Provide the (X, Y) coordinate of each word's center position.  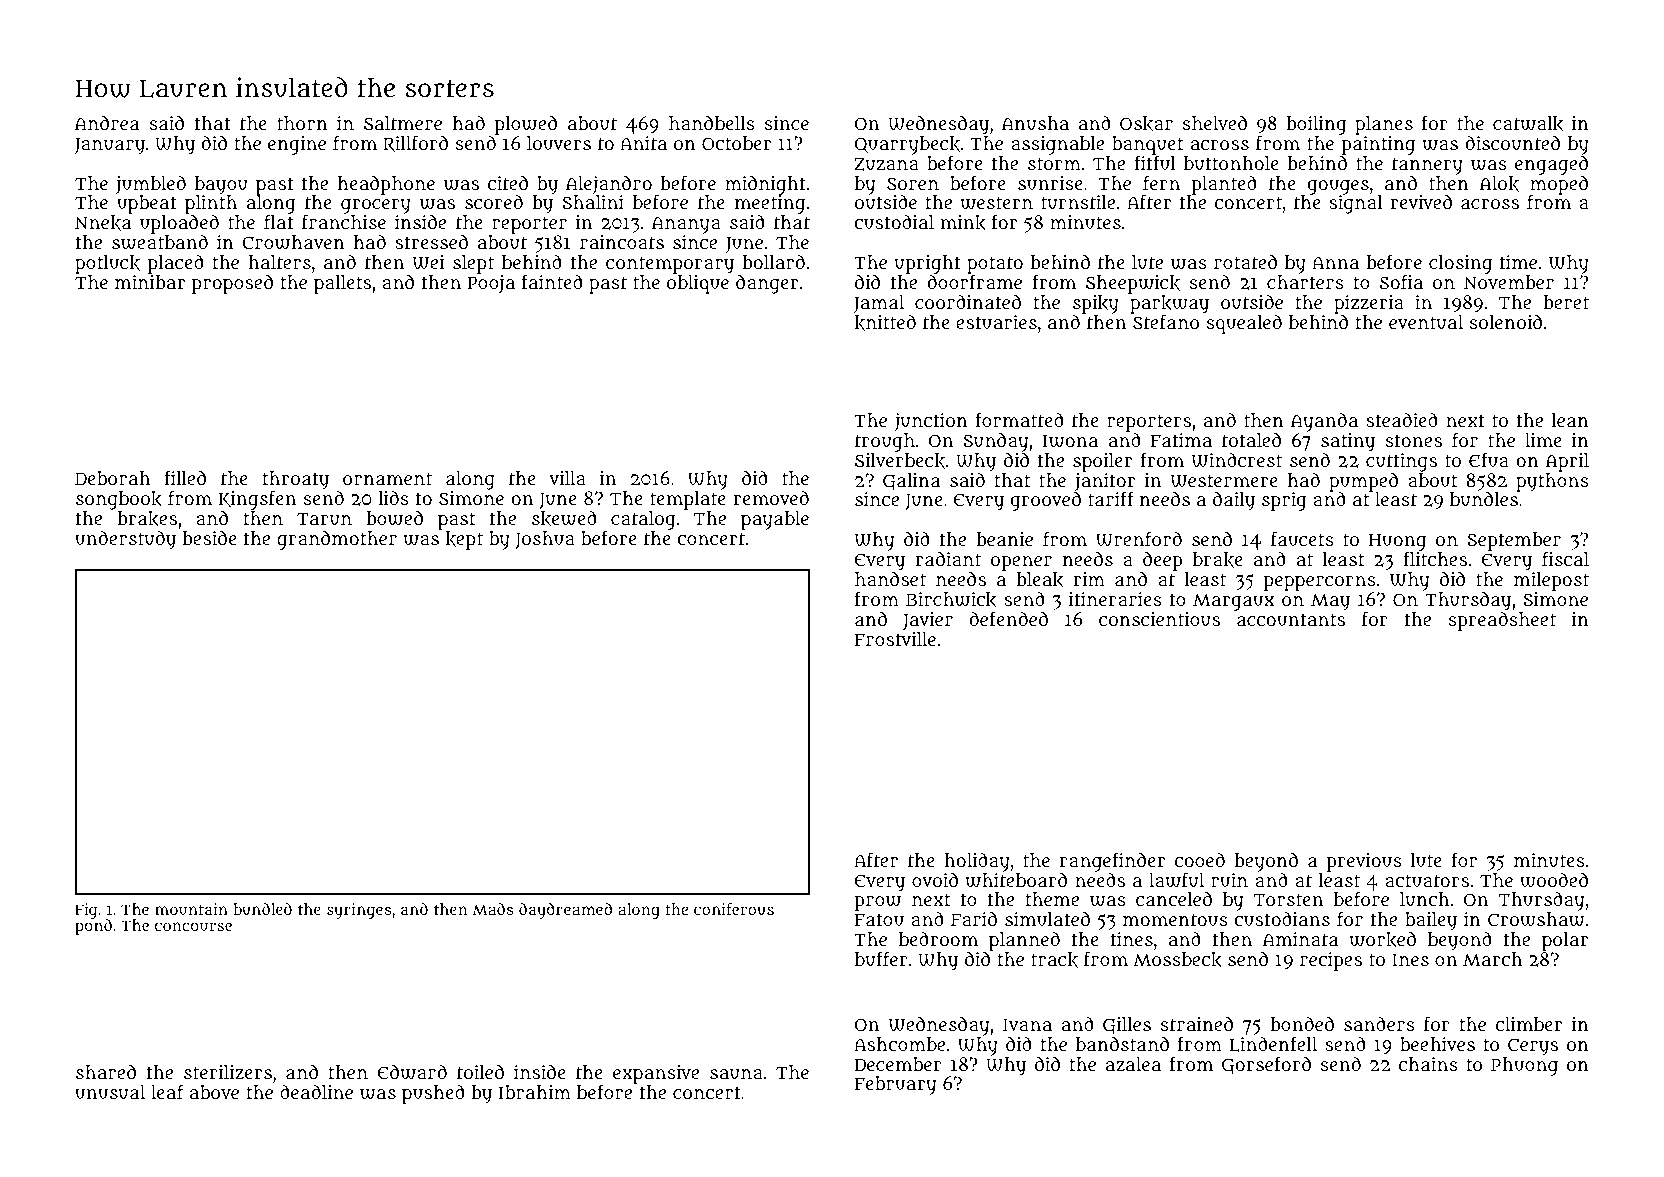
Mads (493, 909)
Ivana (1027, 1025)
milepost (1551, 581)
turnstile (1078, 202)
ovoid (935, 879)
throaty (296, 481)
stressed (431, 242)
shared (106, 1071)
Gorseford (1266, 1065)
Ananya (686, 225)
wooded (1554, 880)
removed (771, 498)
